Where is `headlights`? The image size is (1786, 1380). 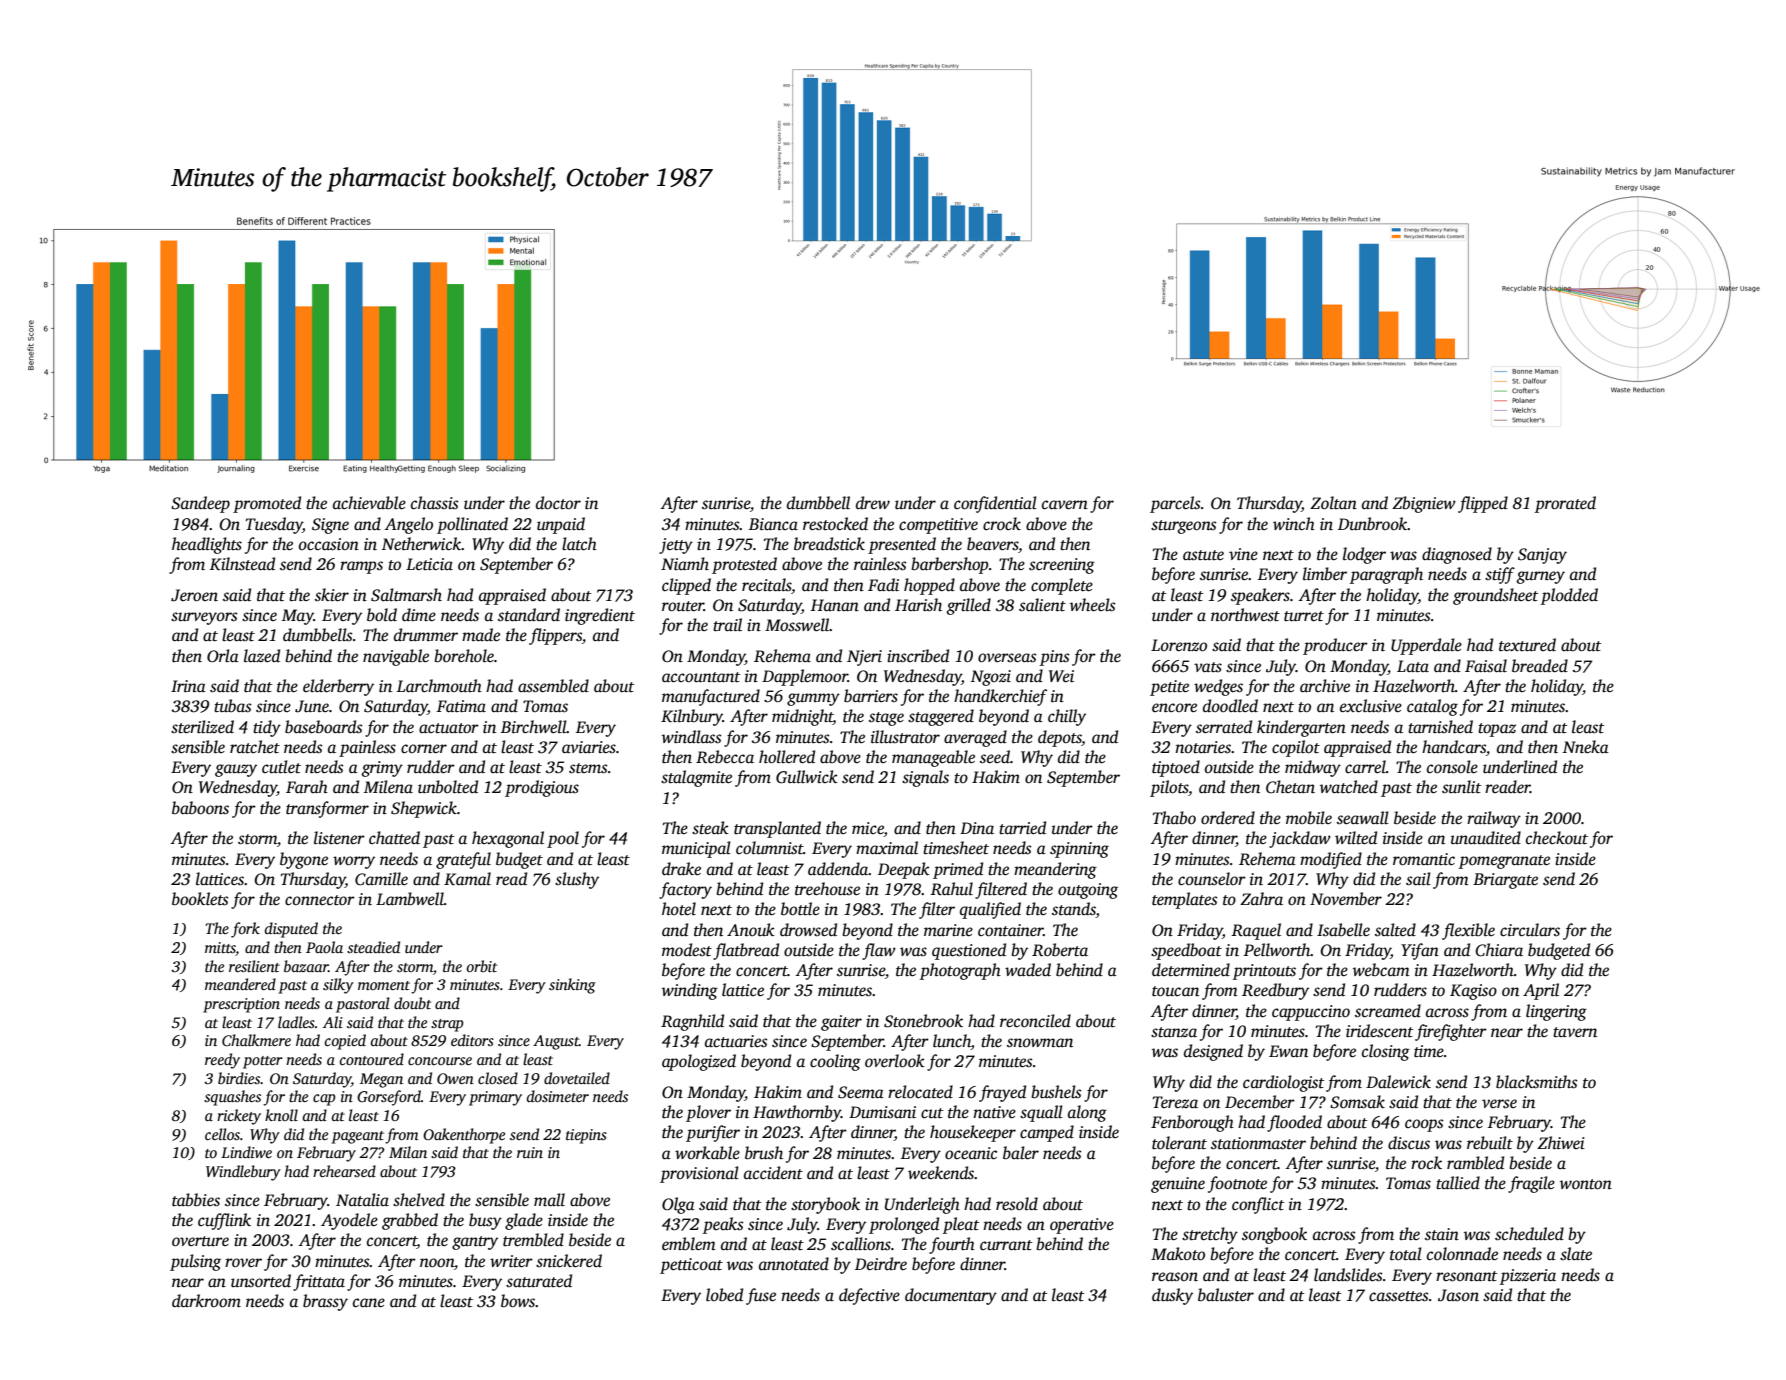
headlights is located at coordinates (207, 545).
